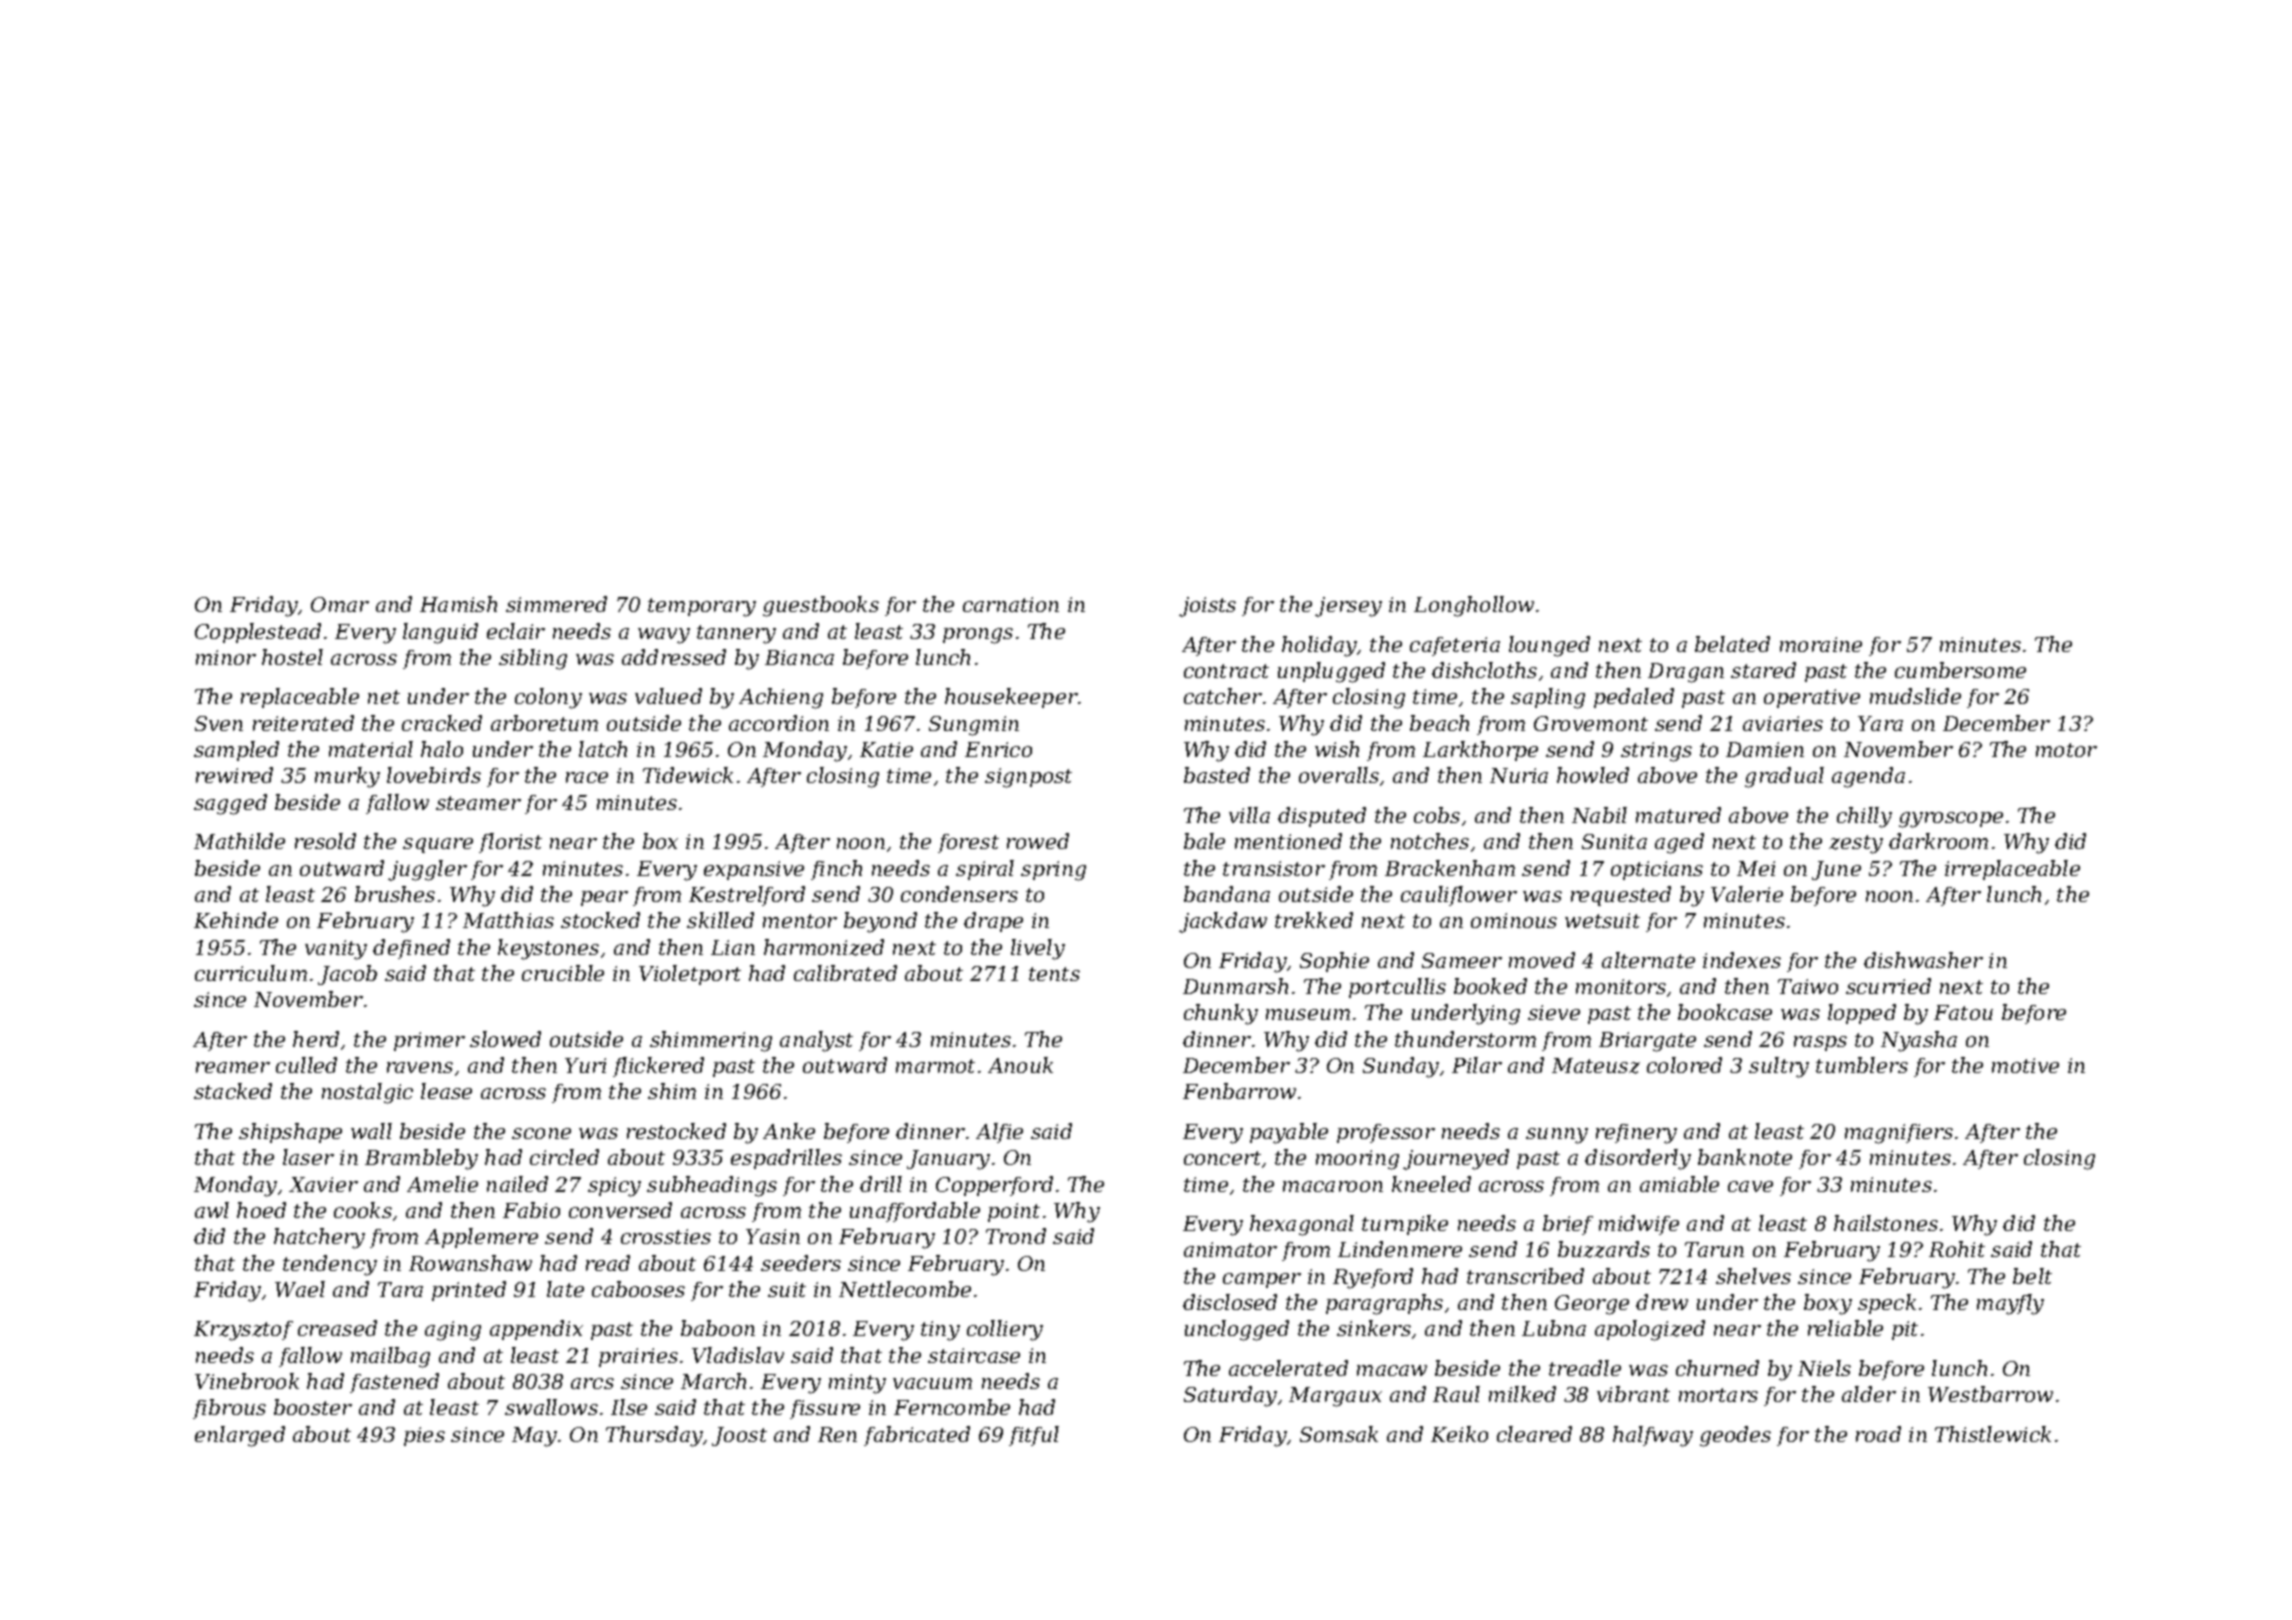 This screenshot has width=2292, height=1620. Describe the element at coordinates (1054, 974) in the screenshot. I see `tents` at that location.
